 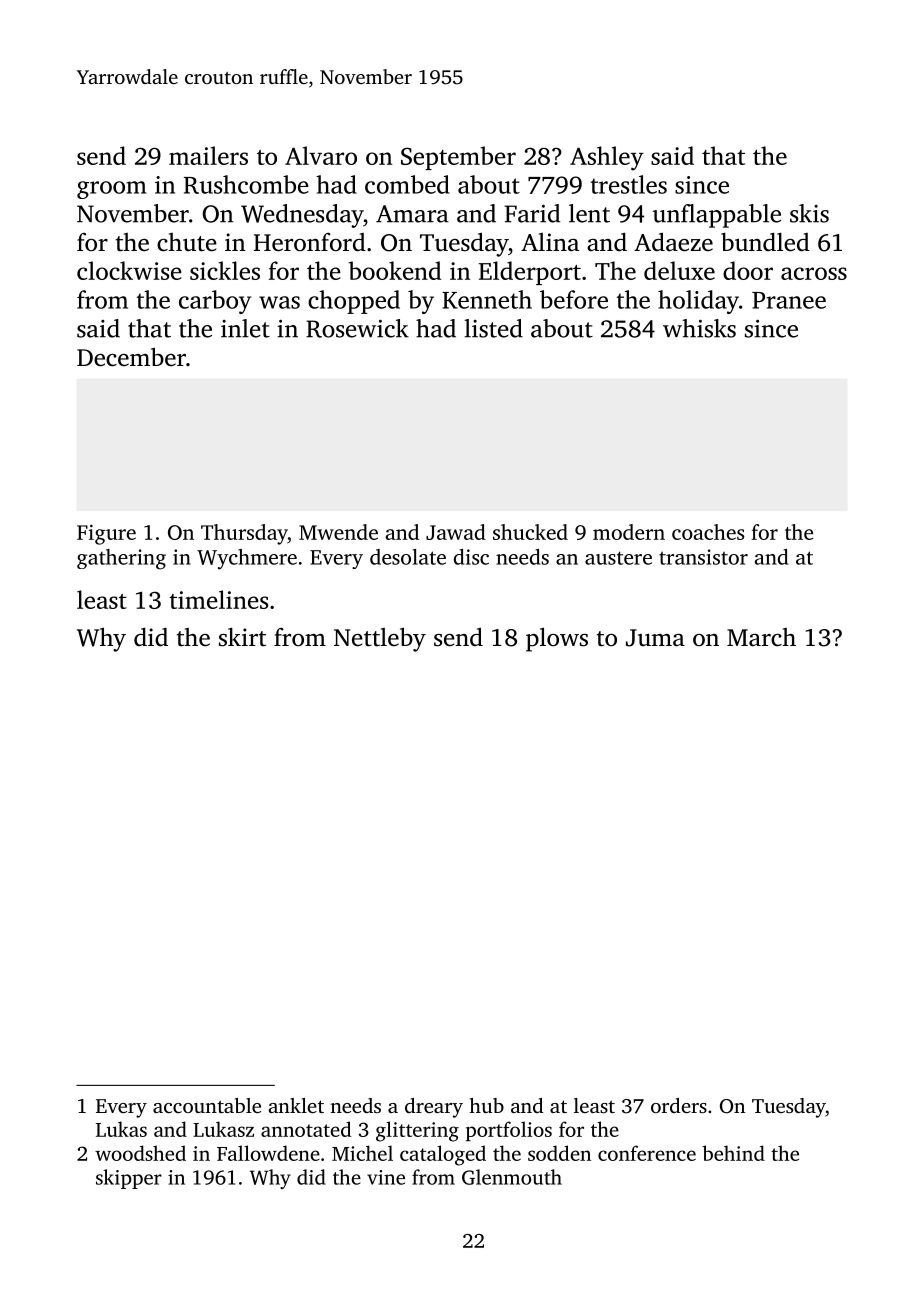 What do you see at coordinates (761, 637) in the image?
I see `March` at bounding box center [761, 637].
